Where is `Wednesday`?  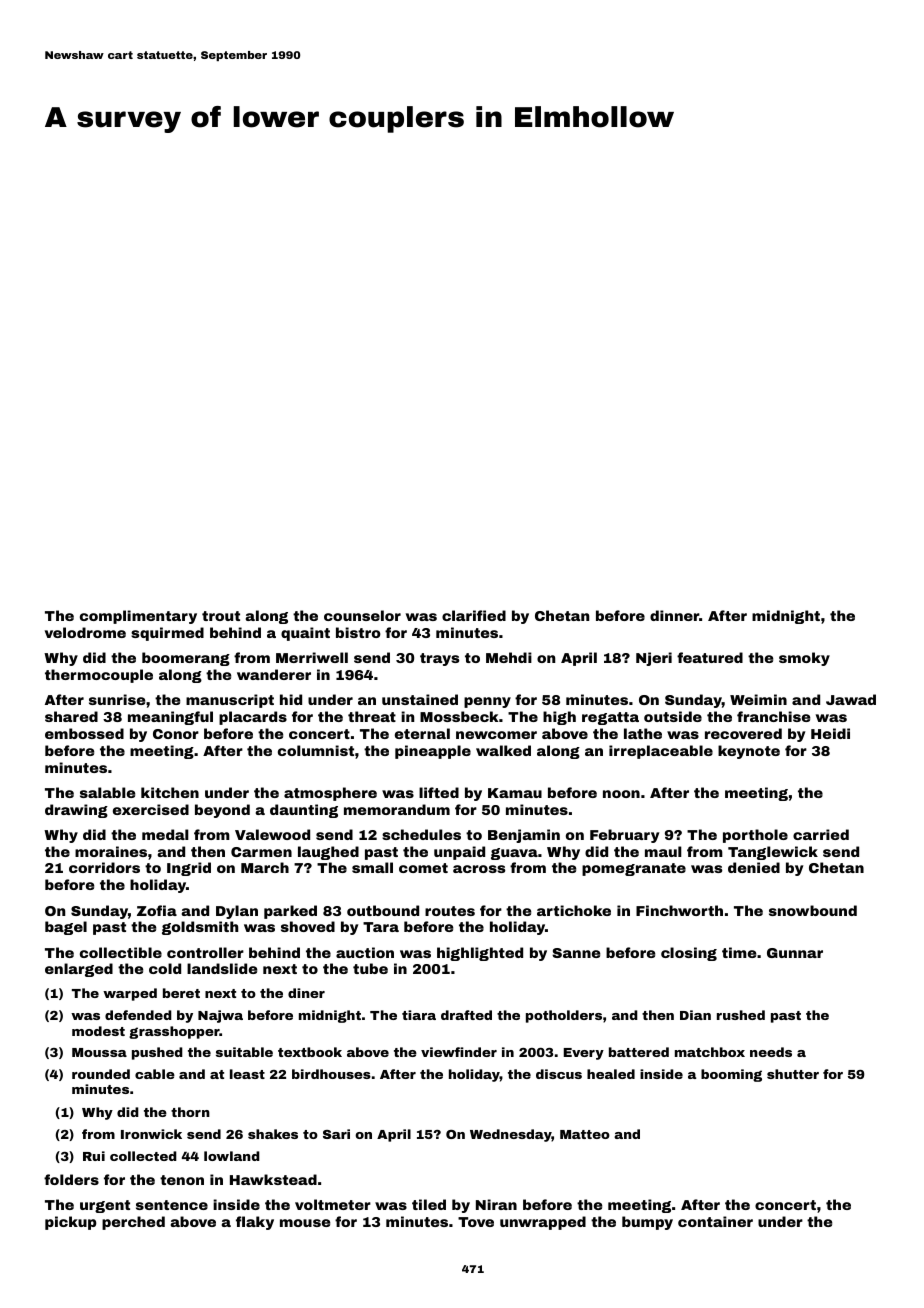 Wednesday is located at coordinates (511, 1135).
